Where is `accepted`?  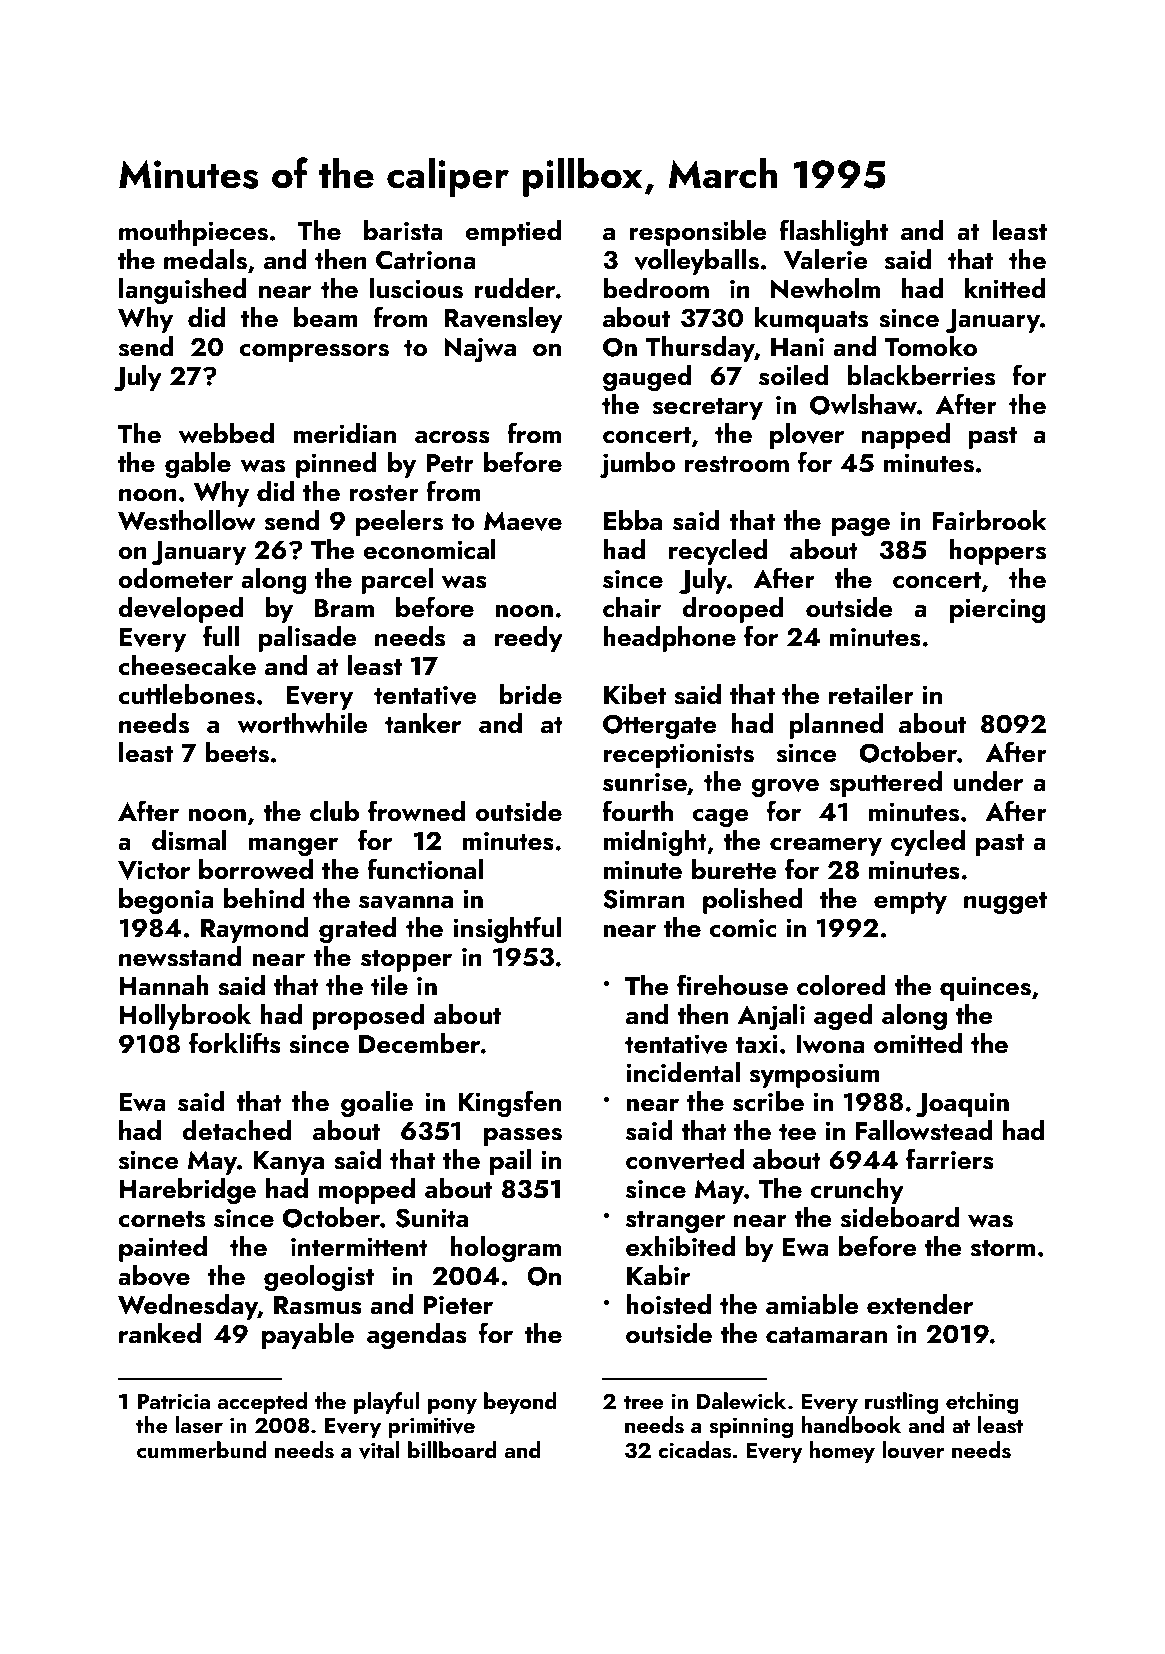 accepted is located at coordinates (262, 1403).
